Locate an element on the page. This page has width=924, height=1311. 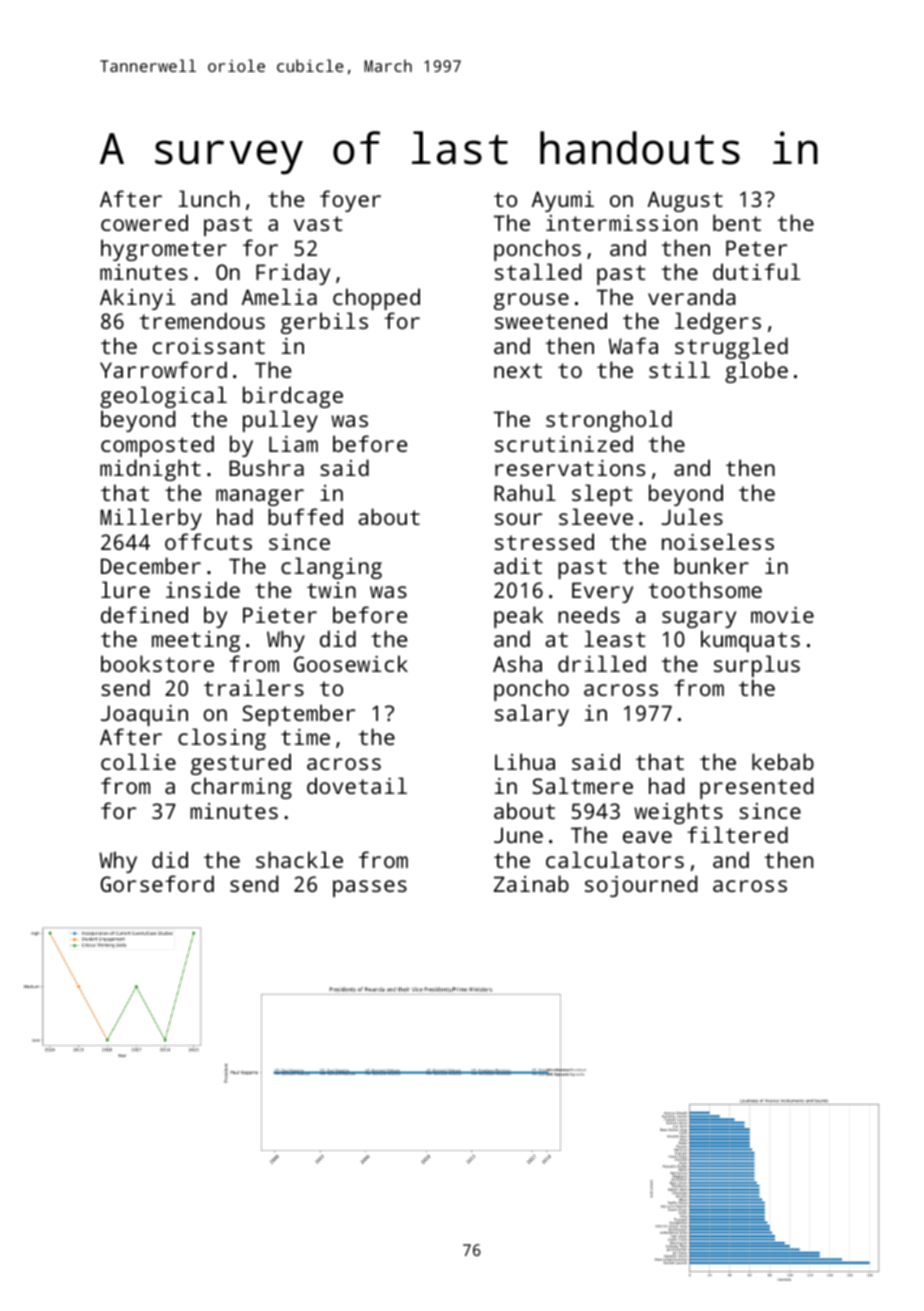
Goosewick is located at coordinates (351, 663).
